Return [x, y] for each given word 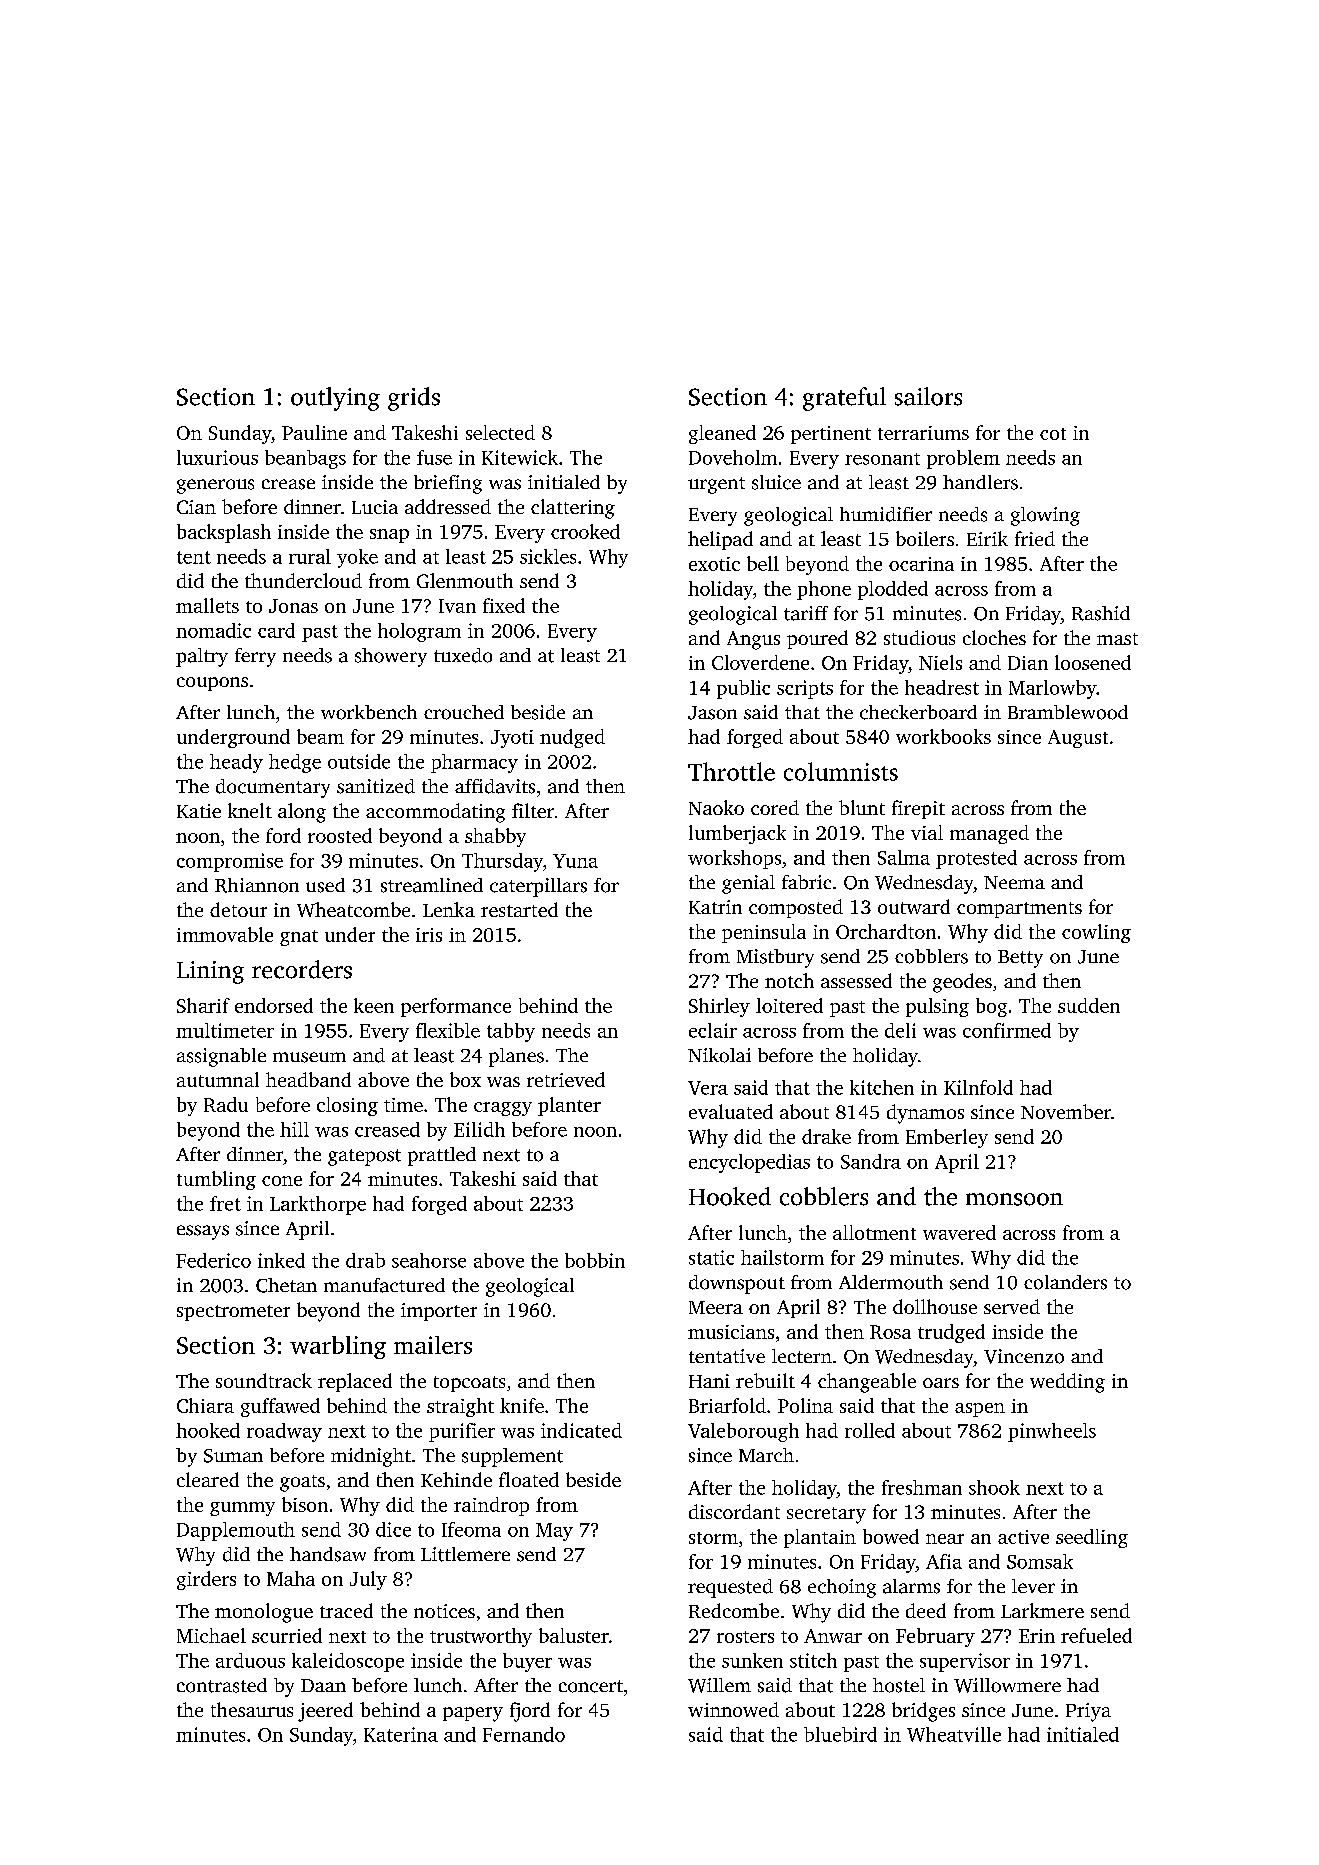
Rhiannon [257, 885]
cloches [994, 637]
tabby [511, 1032]
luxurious [217, 457]
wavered [959, 1232]
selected [500, 432]
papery [473, 1714]
